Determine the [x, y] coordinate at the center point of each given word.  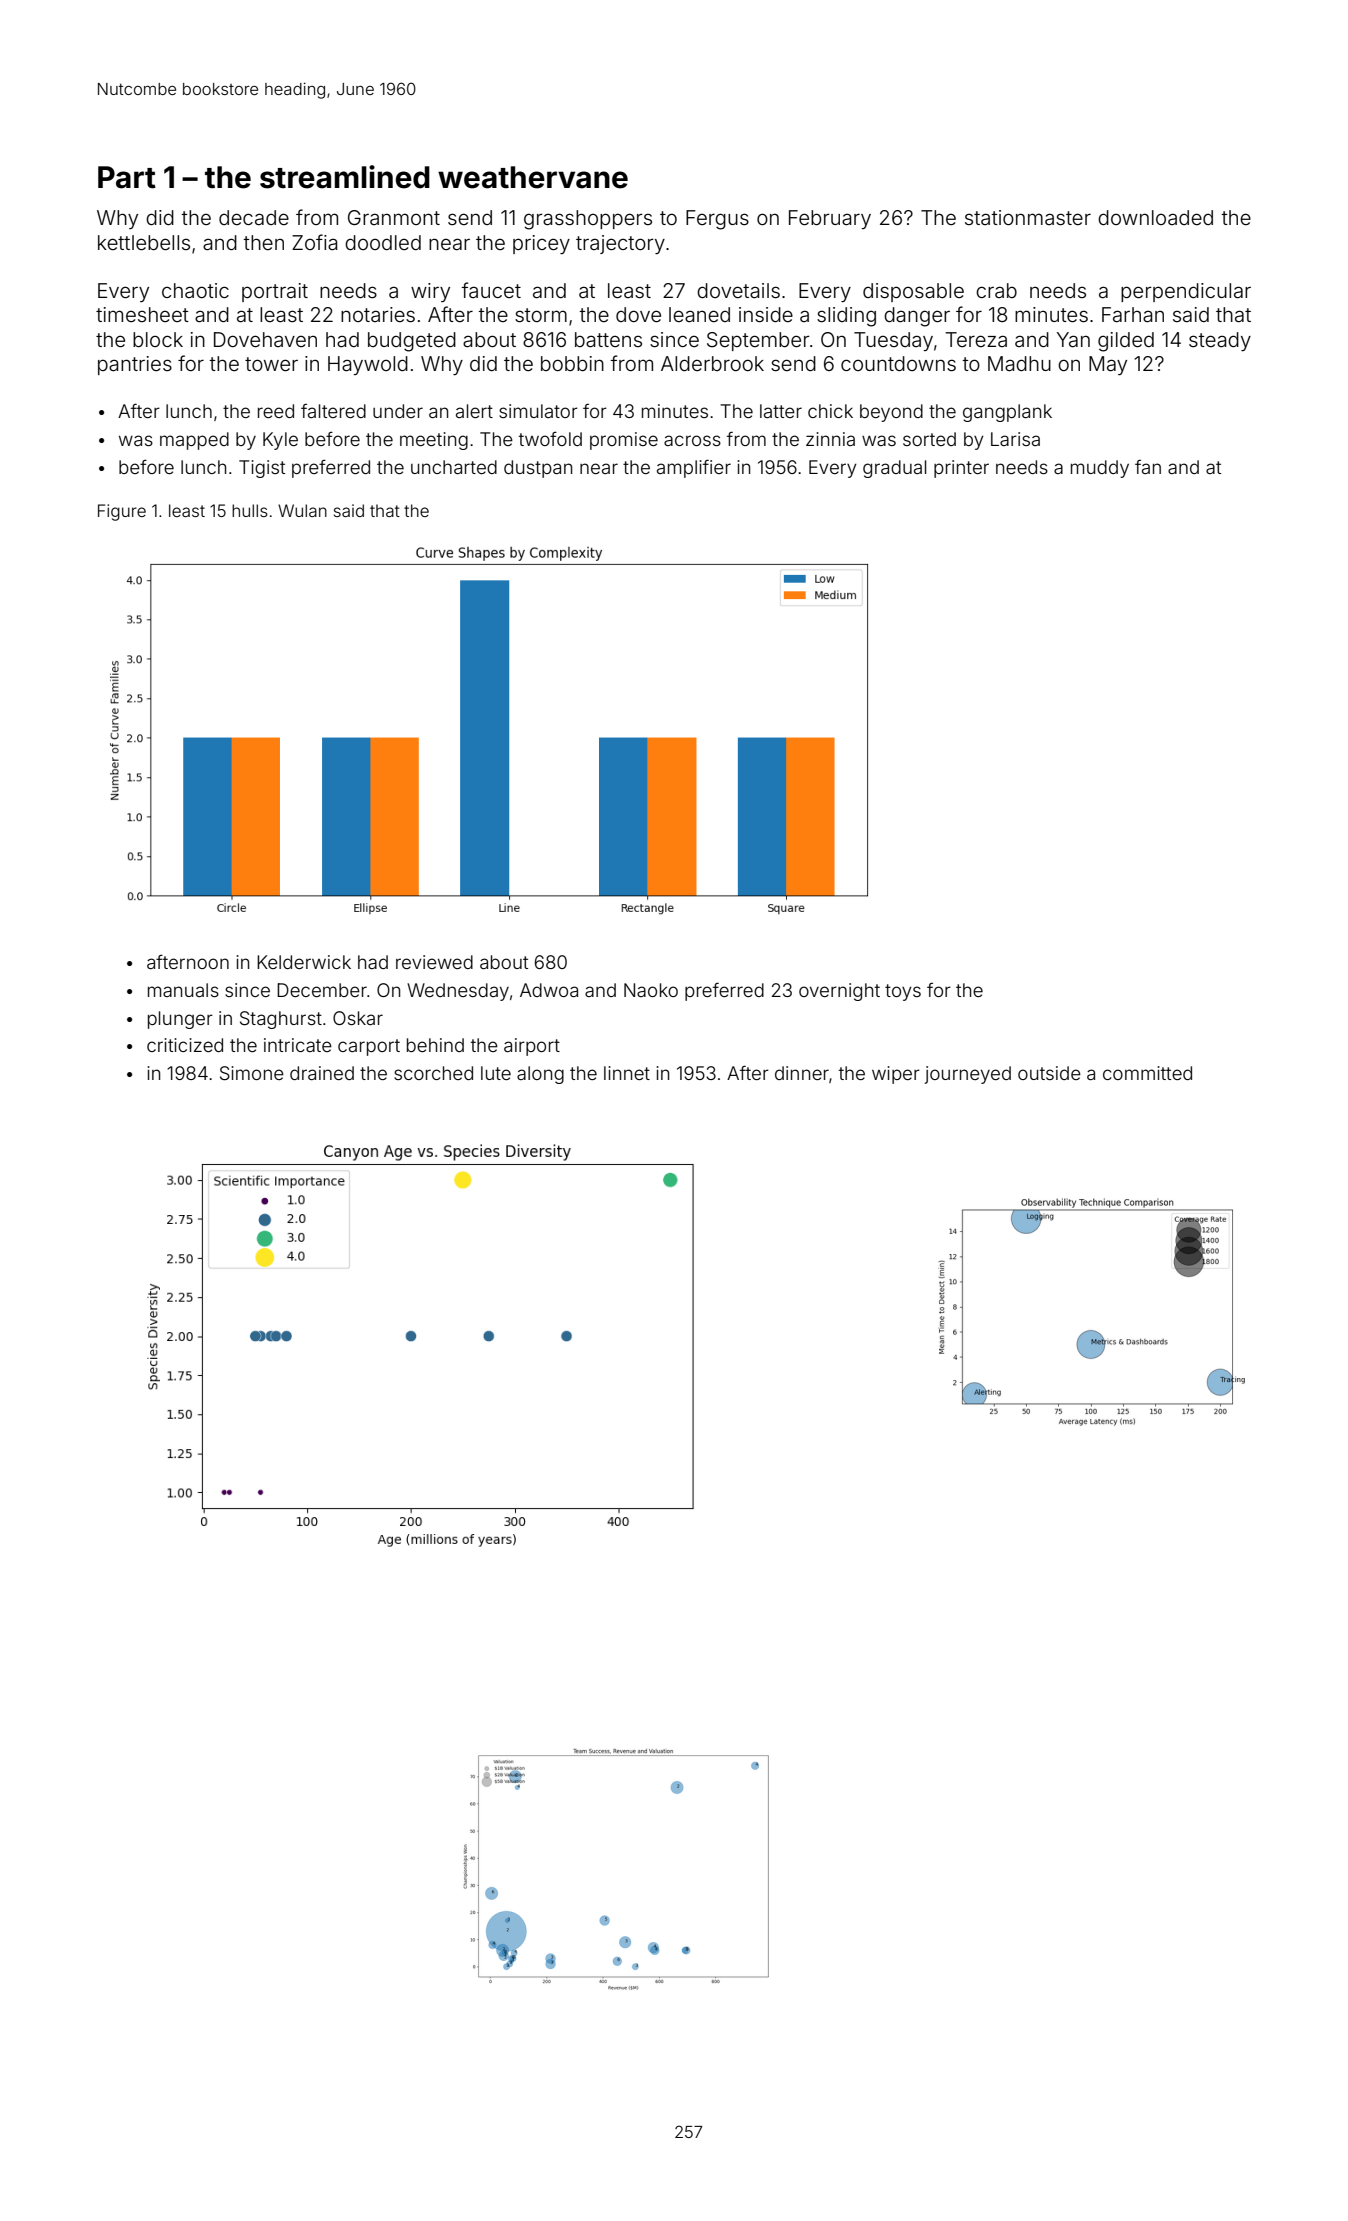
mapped [194, 441]
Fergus [717, 220]
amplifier [694, 468]
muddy [1100, 469]
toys [903, 992]
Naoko [651, 990]
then [263, 242]
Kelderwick [304, 962]
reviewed [434, 962]
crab [996, 290]
